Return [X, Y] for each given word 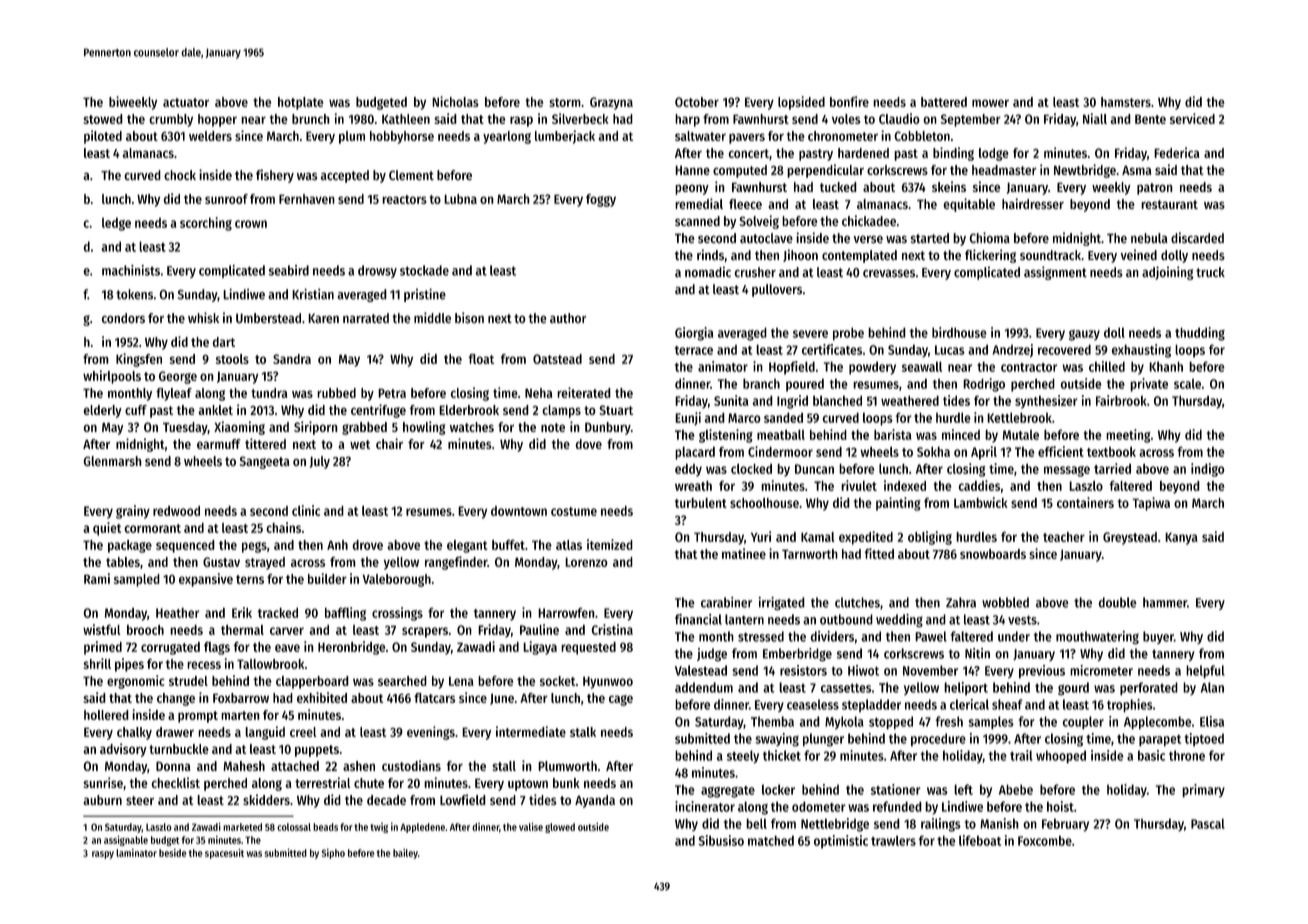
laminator [136, 853]
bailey [405, 854]
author [568, 318]
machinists [131, 270]
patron [1155, 189]
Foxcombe [1045, 840]
